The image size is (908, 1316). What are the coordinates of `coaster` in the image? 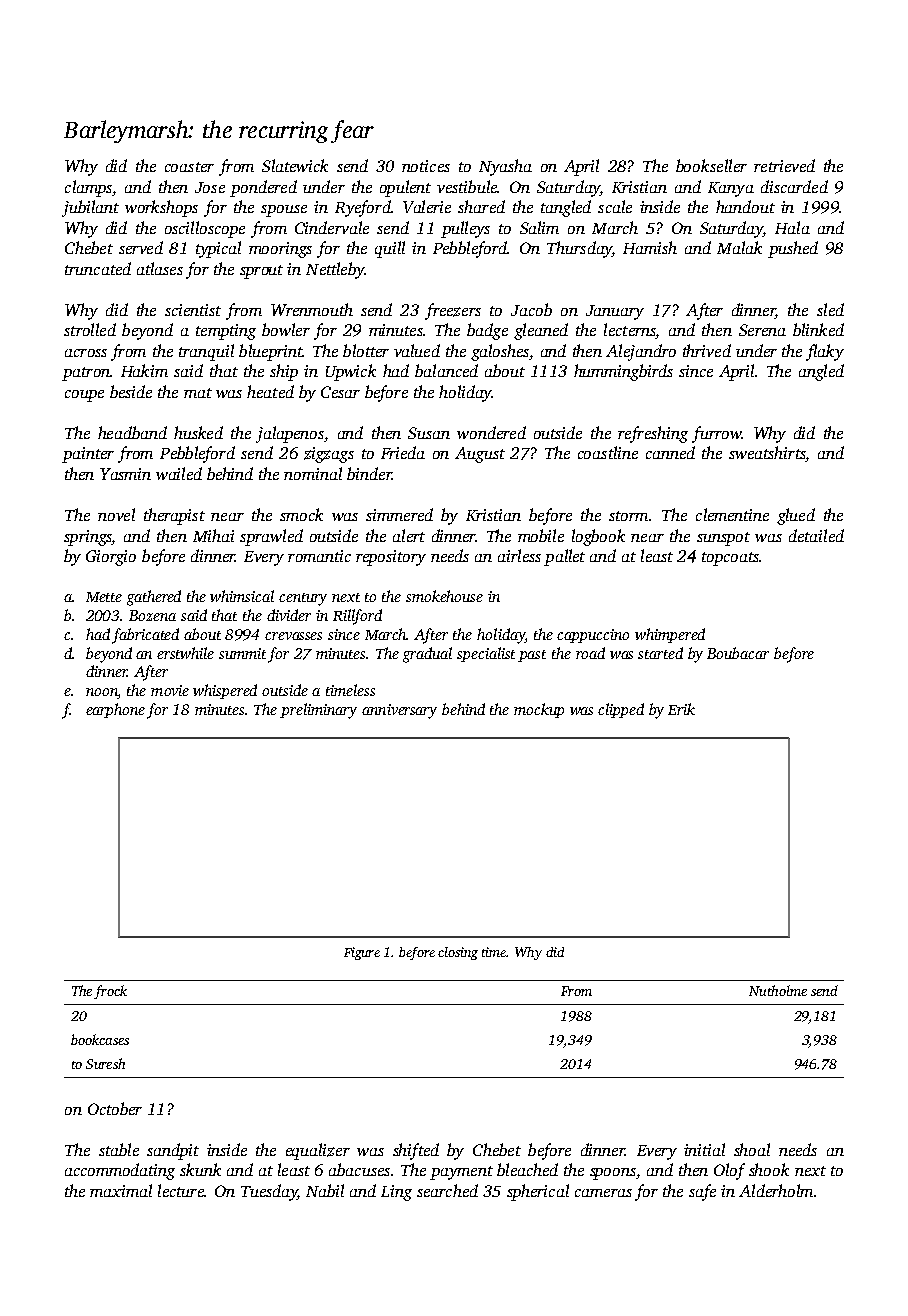 It's located at (189, 167).
